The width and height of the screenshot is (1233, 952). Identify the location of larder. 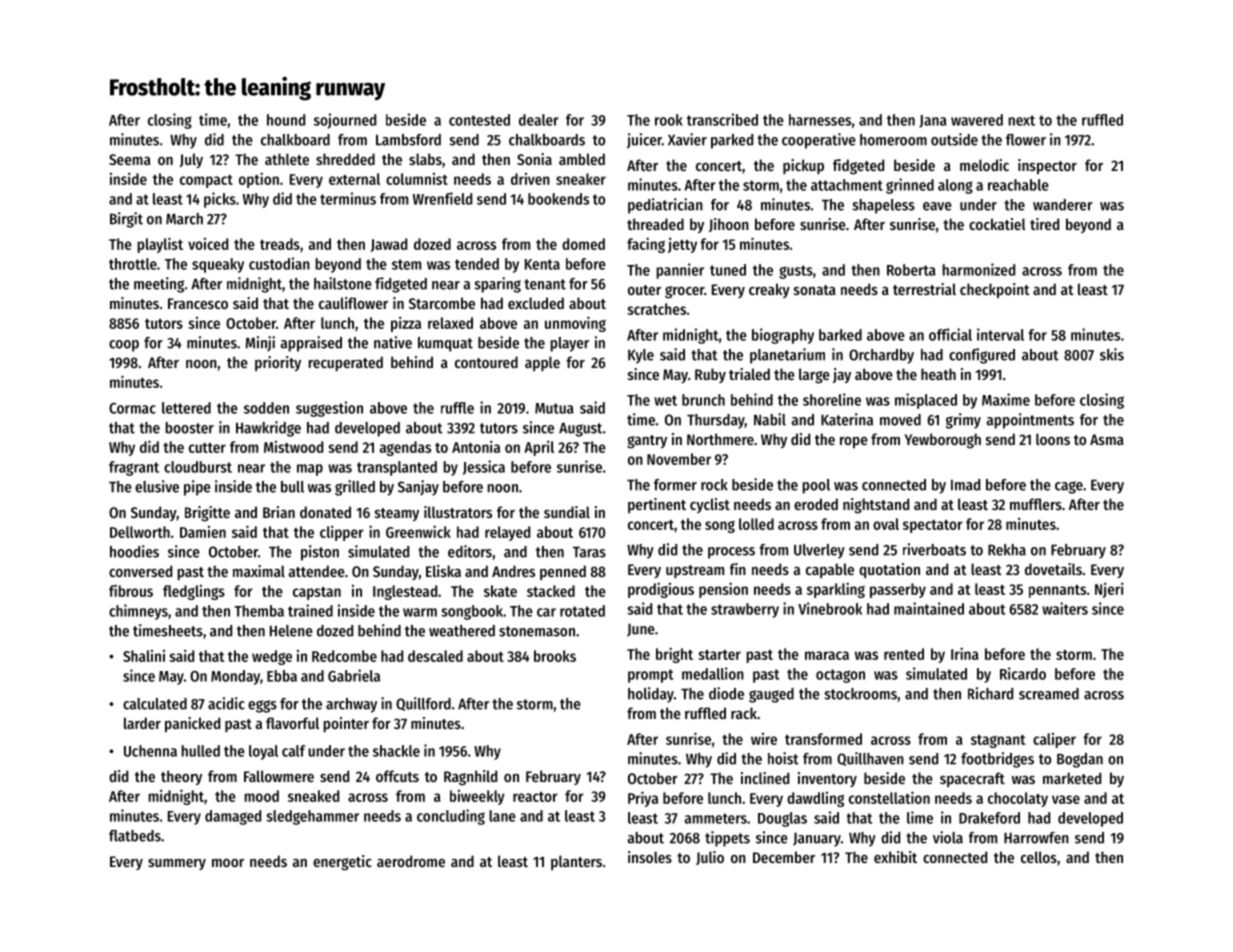
(142, 723).
